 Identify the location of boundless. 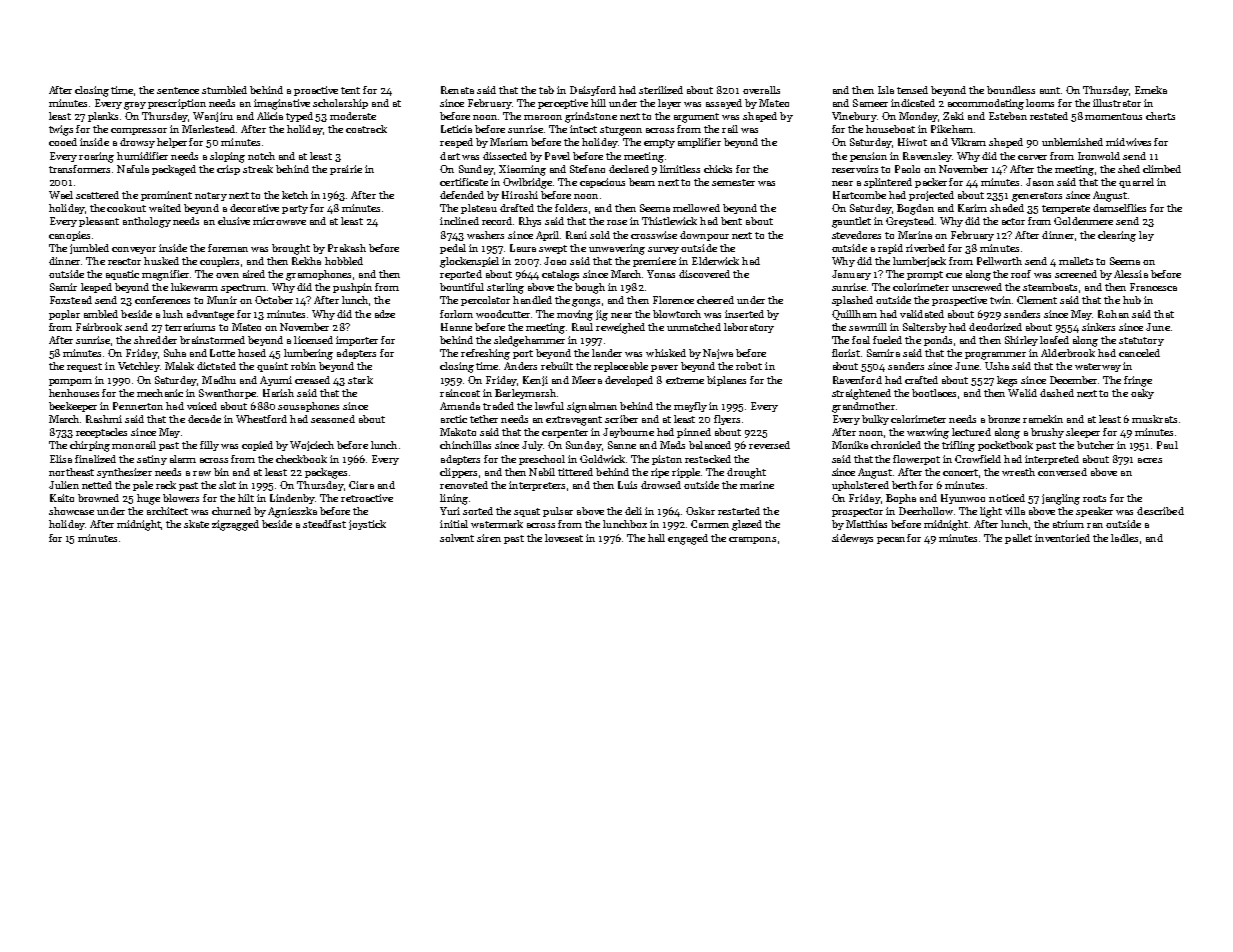
(1011, 90).
